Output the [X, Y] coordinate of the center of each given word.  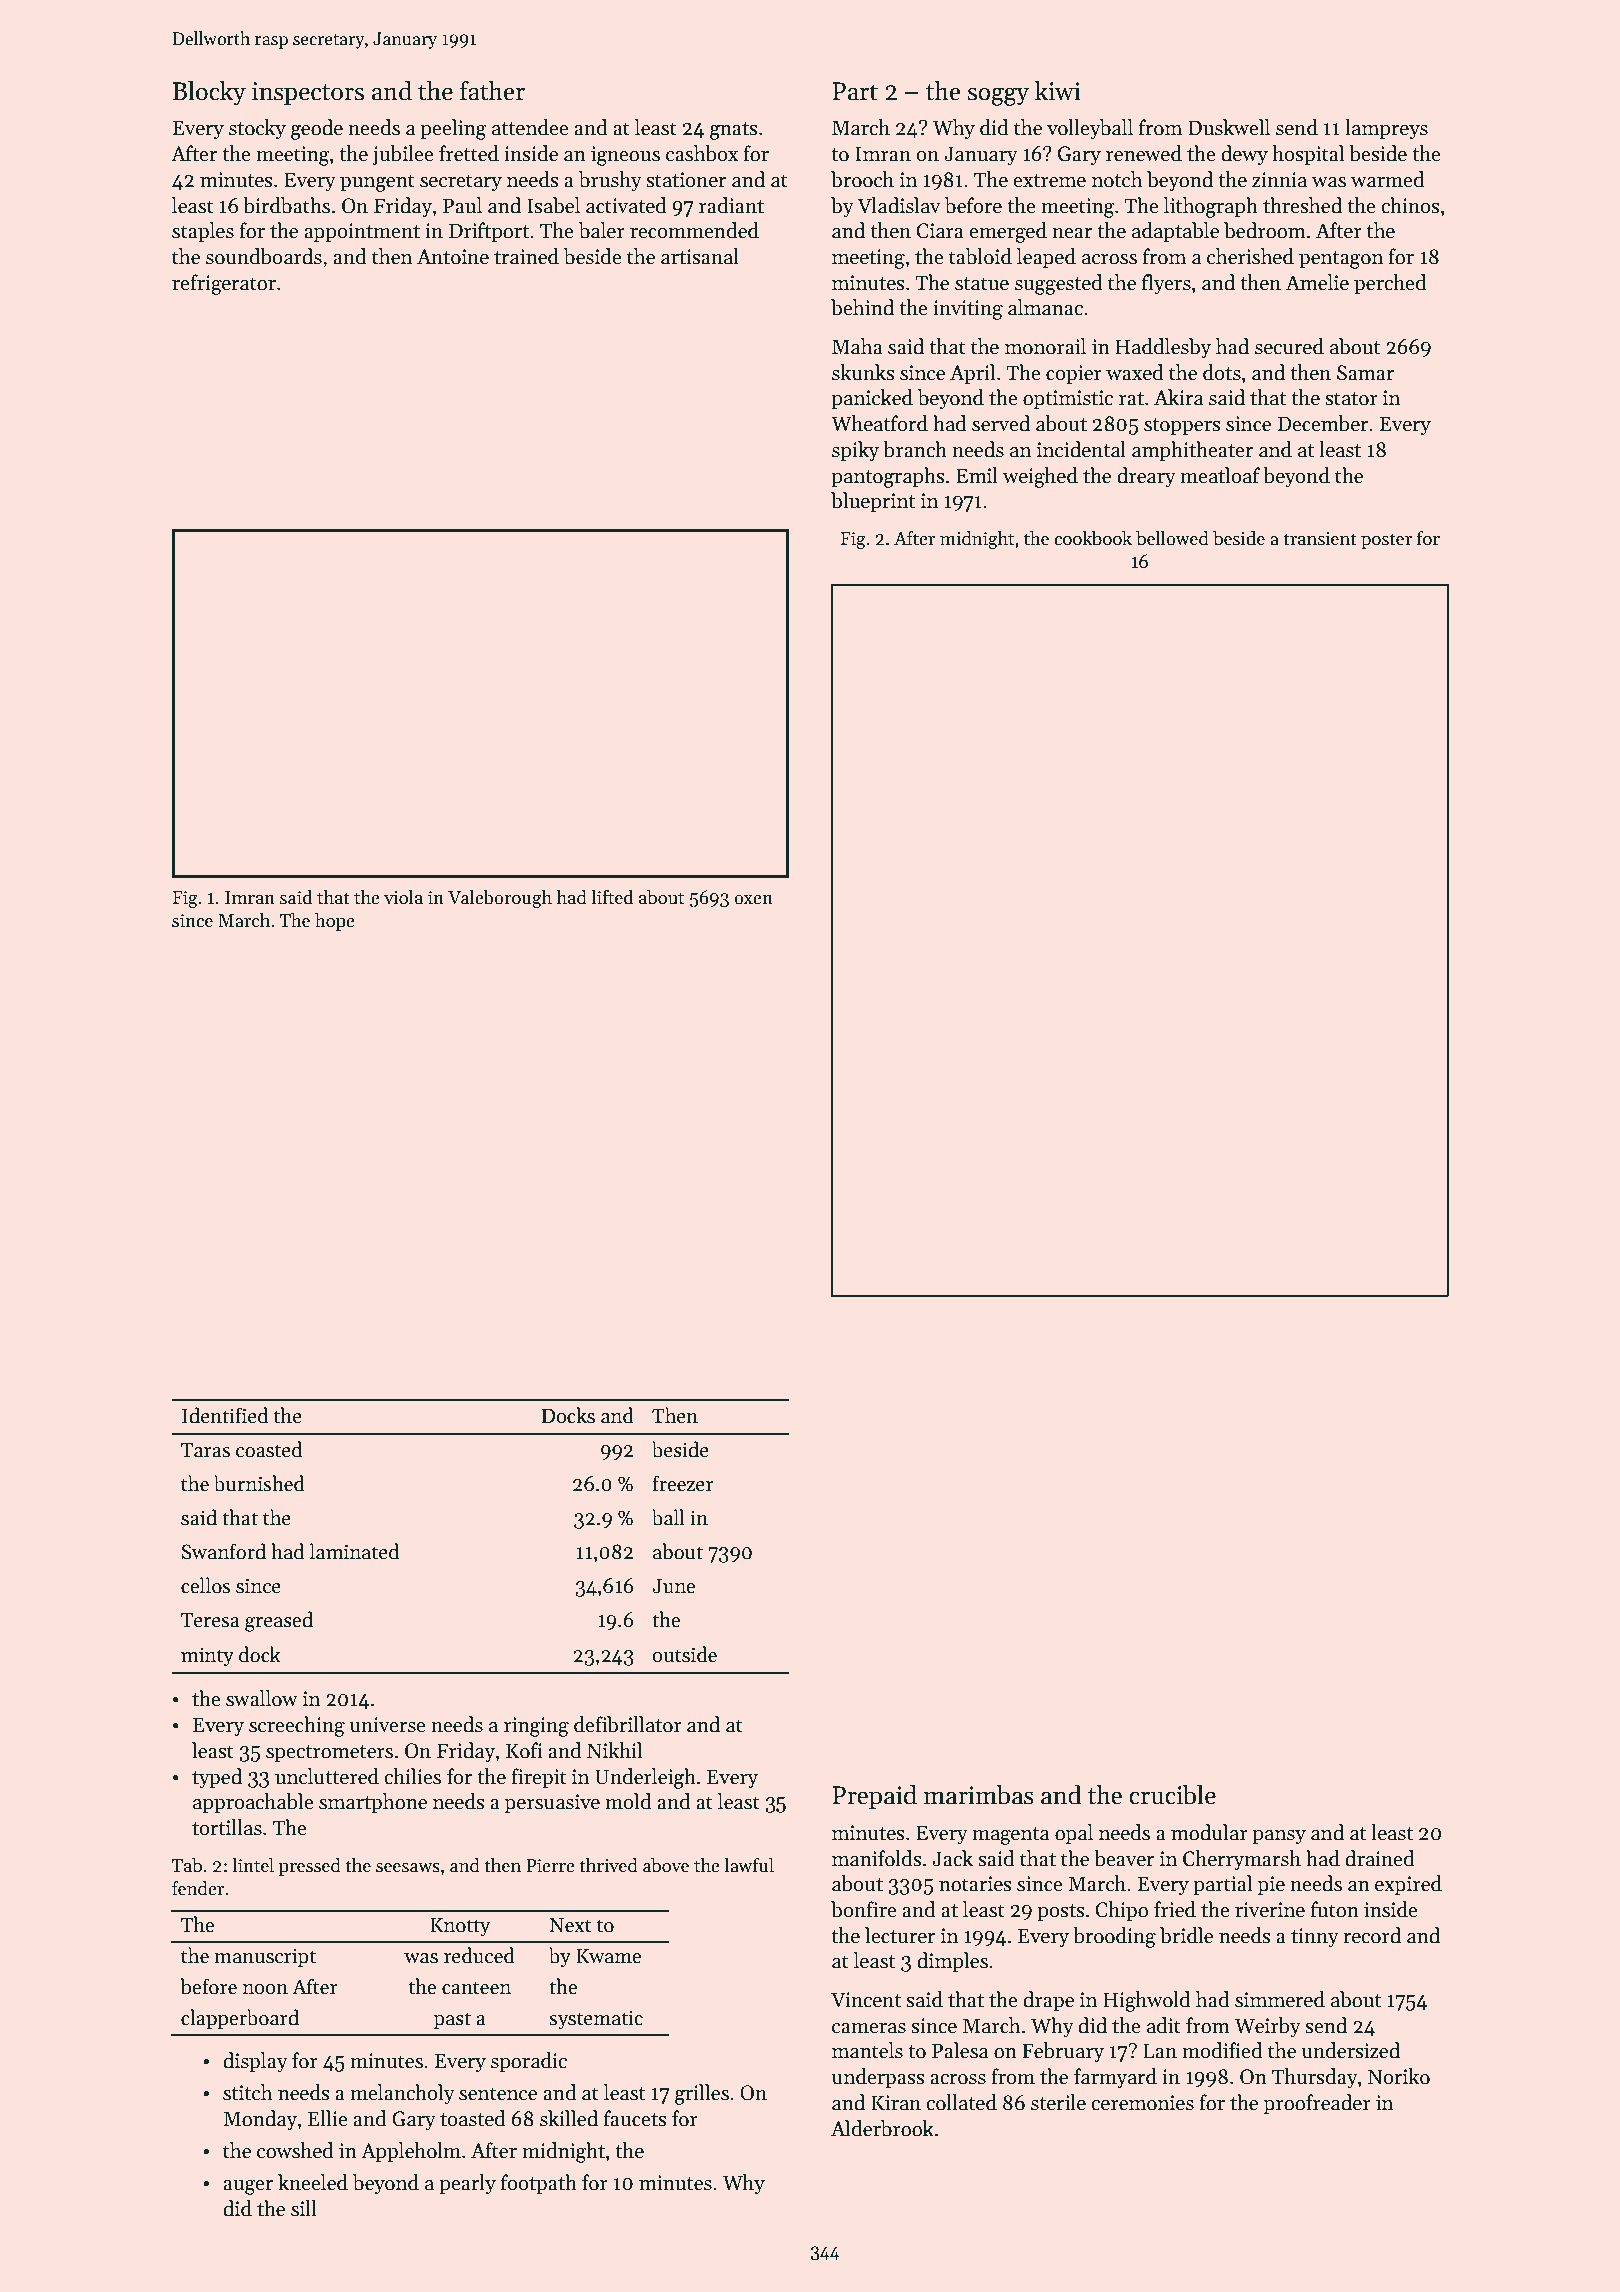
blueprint [873, 502]
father [492, 91]
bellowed [1172, 538]
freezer [683, 1483]
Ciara [940, 231]
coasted [269, 1449]
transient [1320, 539]
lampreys [1386, 129]
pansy [1279, 1837]
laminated [355, 1551]
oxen [753, 900]
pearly [467, 2184]
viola [403, 897]
